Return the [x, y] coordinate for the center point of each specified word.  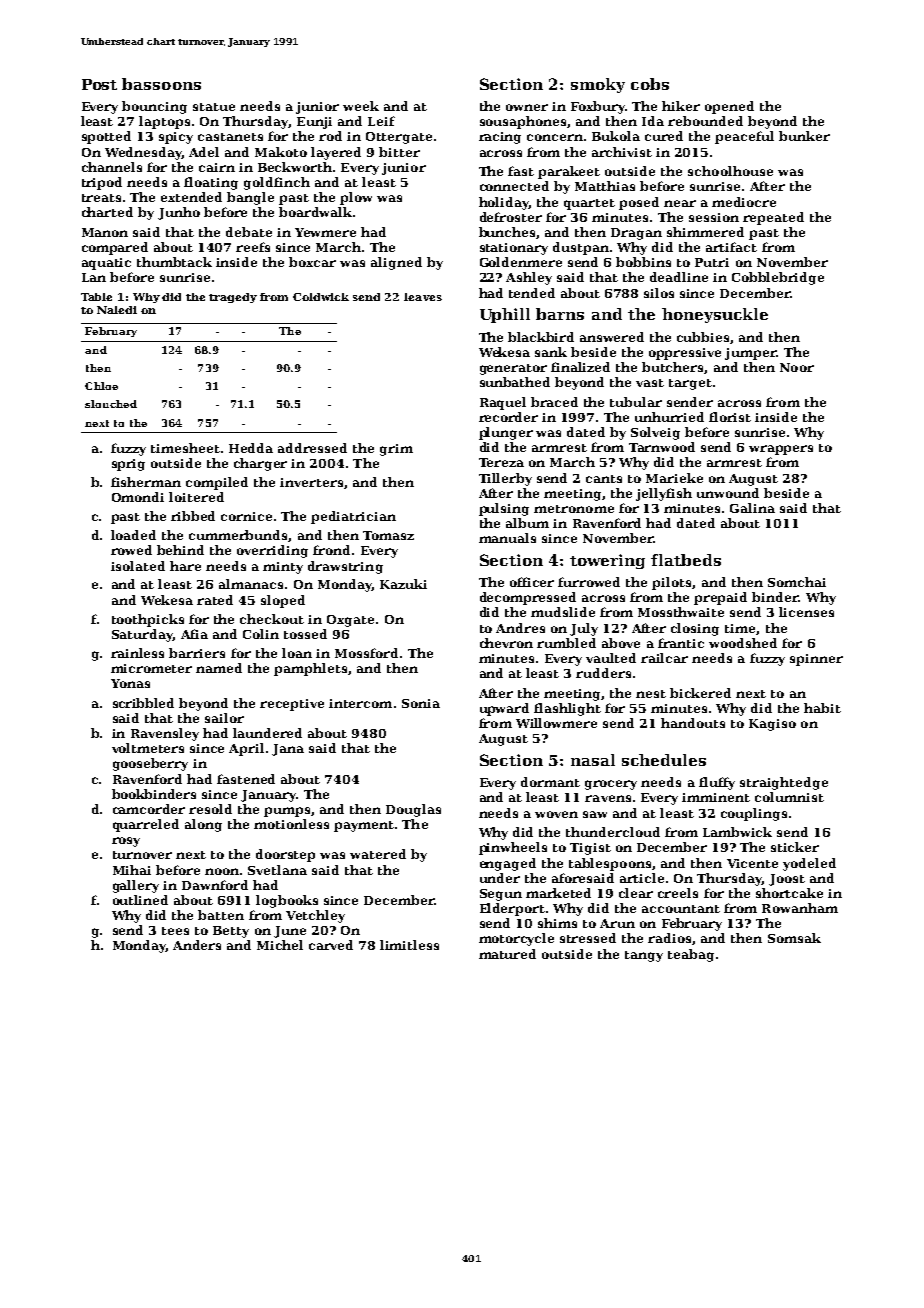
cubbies [703, 337]
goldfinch [277, 183]
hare [185, 566]
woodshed [743, 643]
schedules [664, 760]
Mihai [132, 870]
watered [378, 854]
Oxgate [350, 621]
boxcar [312, 262]
